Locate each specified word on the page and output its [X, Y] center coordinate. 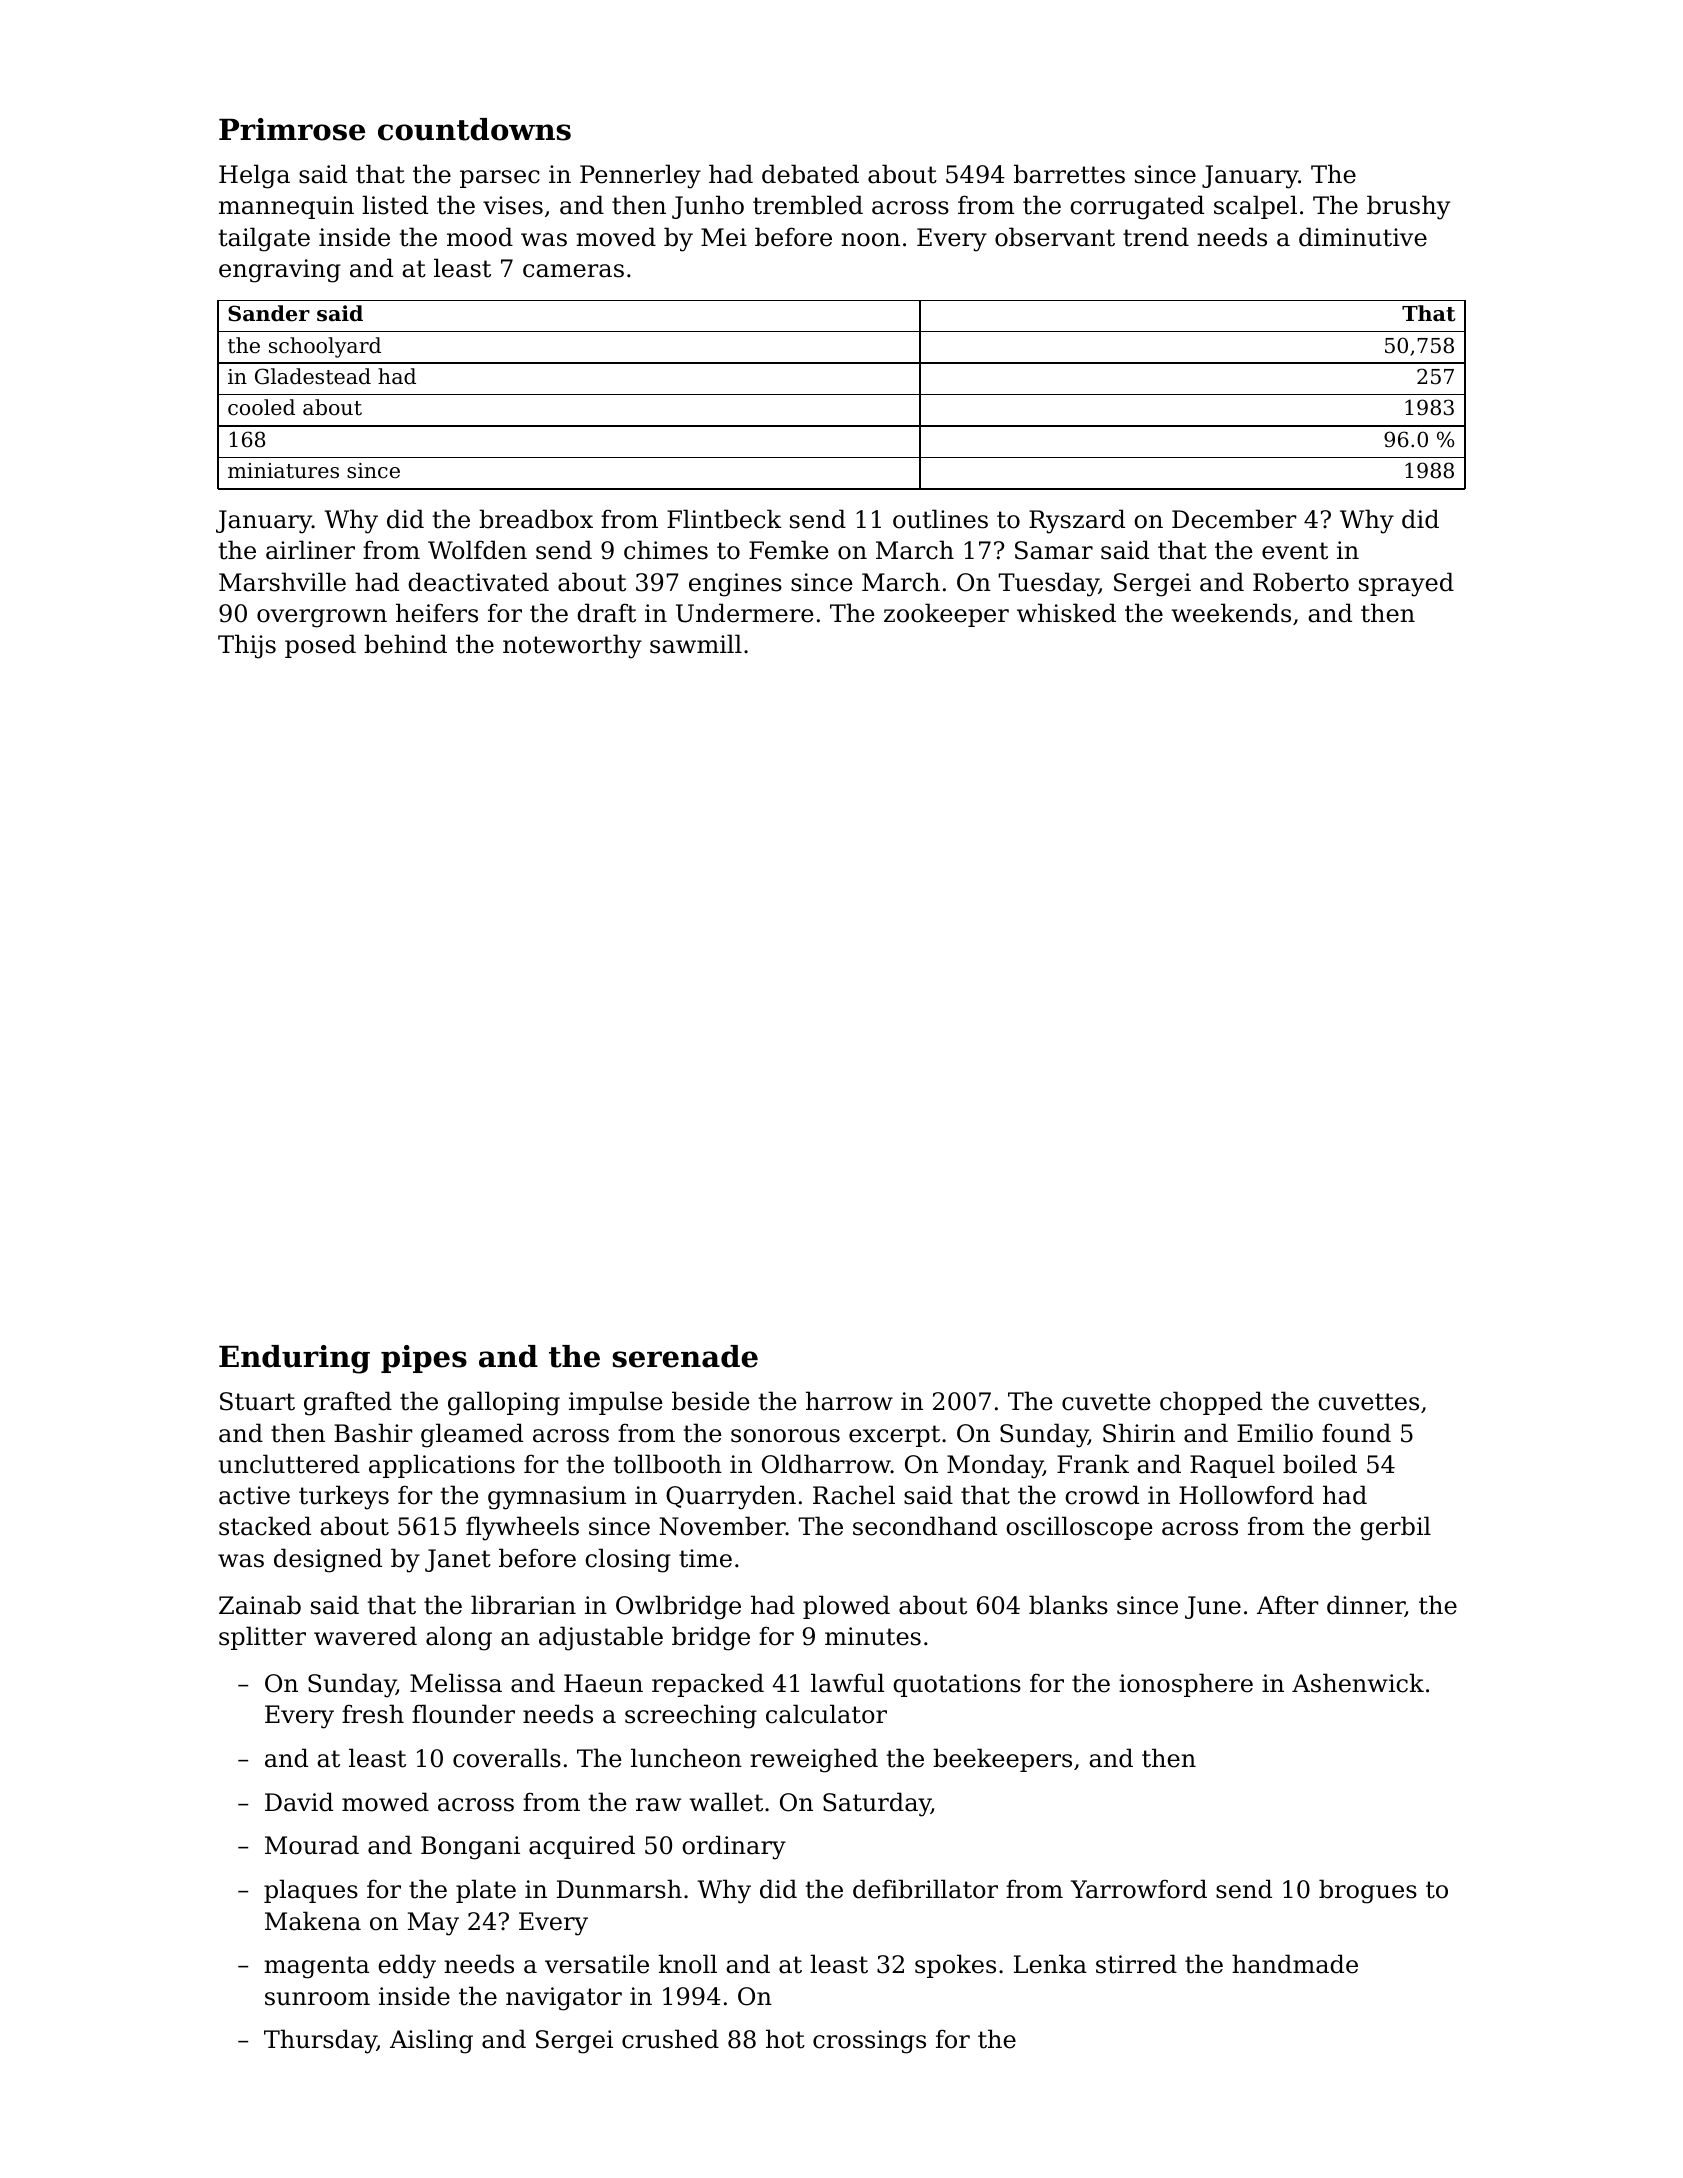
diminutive [1363, 237]
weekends [1231, 613]
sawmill [696, 644]
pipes [424, 1359]
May [433, 1924]
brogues [1368, 1891]
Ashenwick [1358, 1683]
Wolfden [477, 550]
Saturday [877, 1804]
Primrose [292, 129]
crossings [869, 2042]
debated [810, 174]
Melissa [456, 1683]
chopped [1211, 1403]
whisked [1066, 613]
